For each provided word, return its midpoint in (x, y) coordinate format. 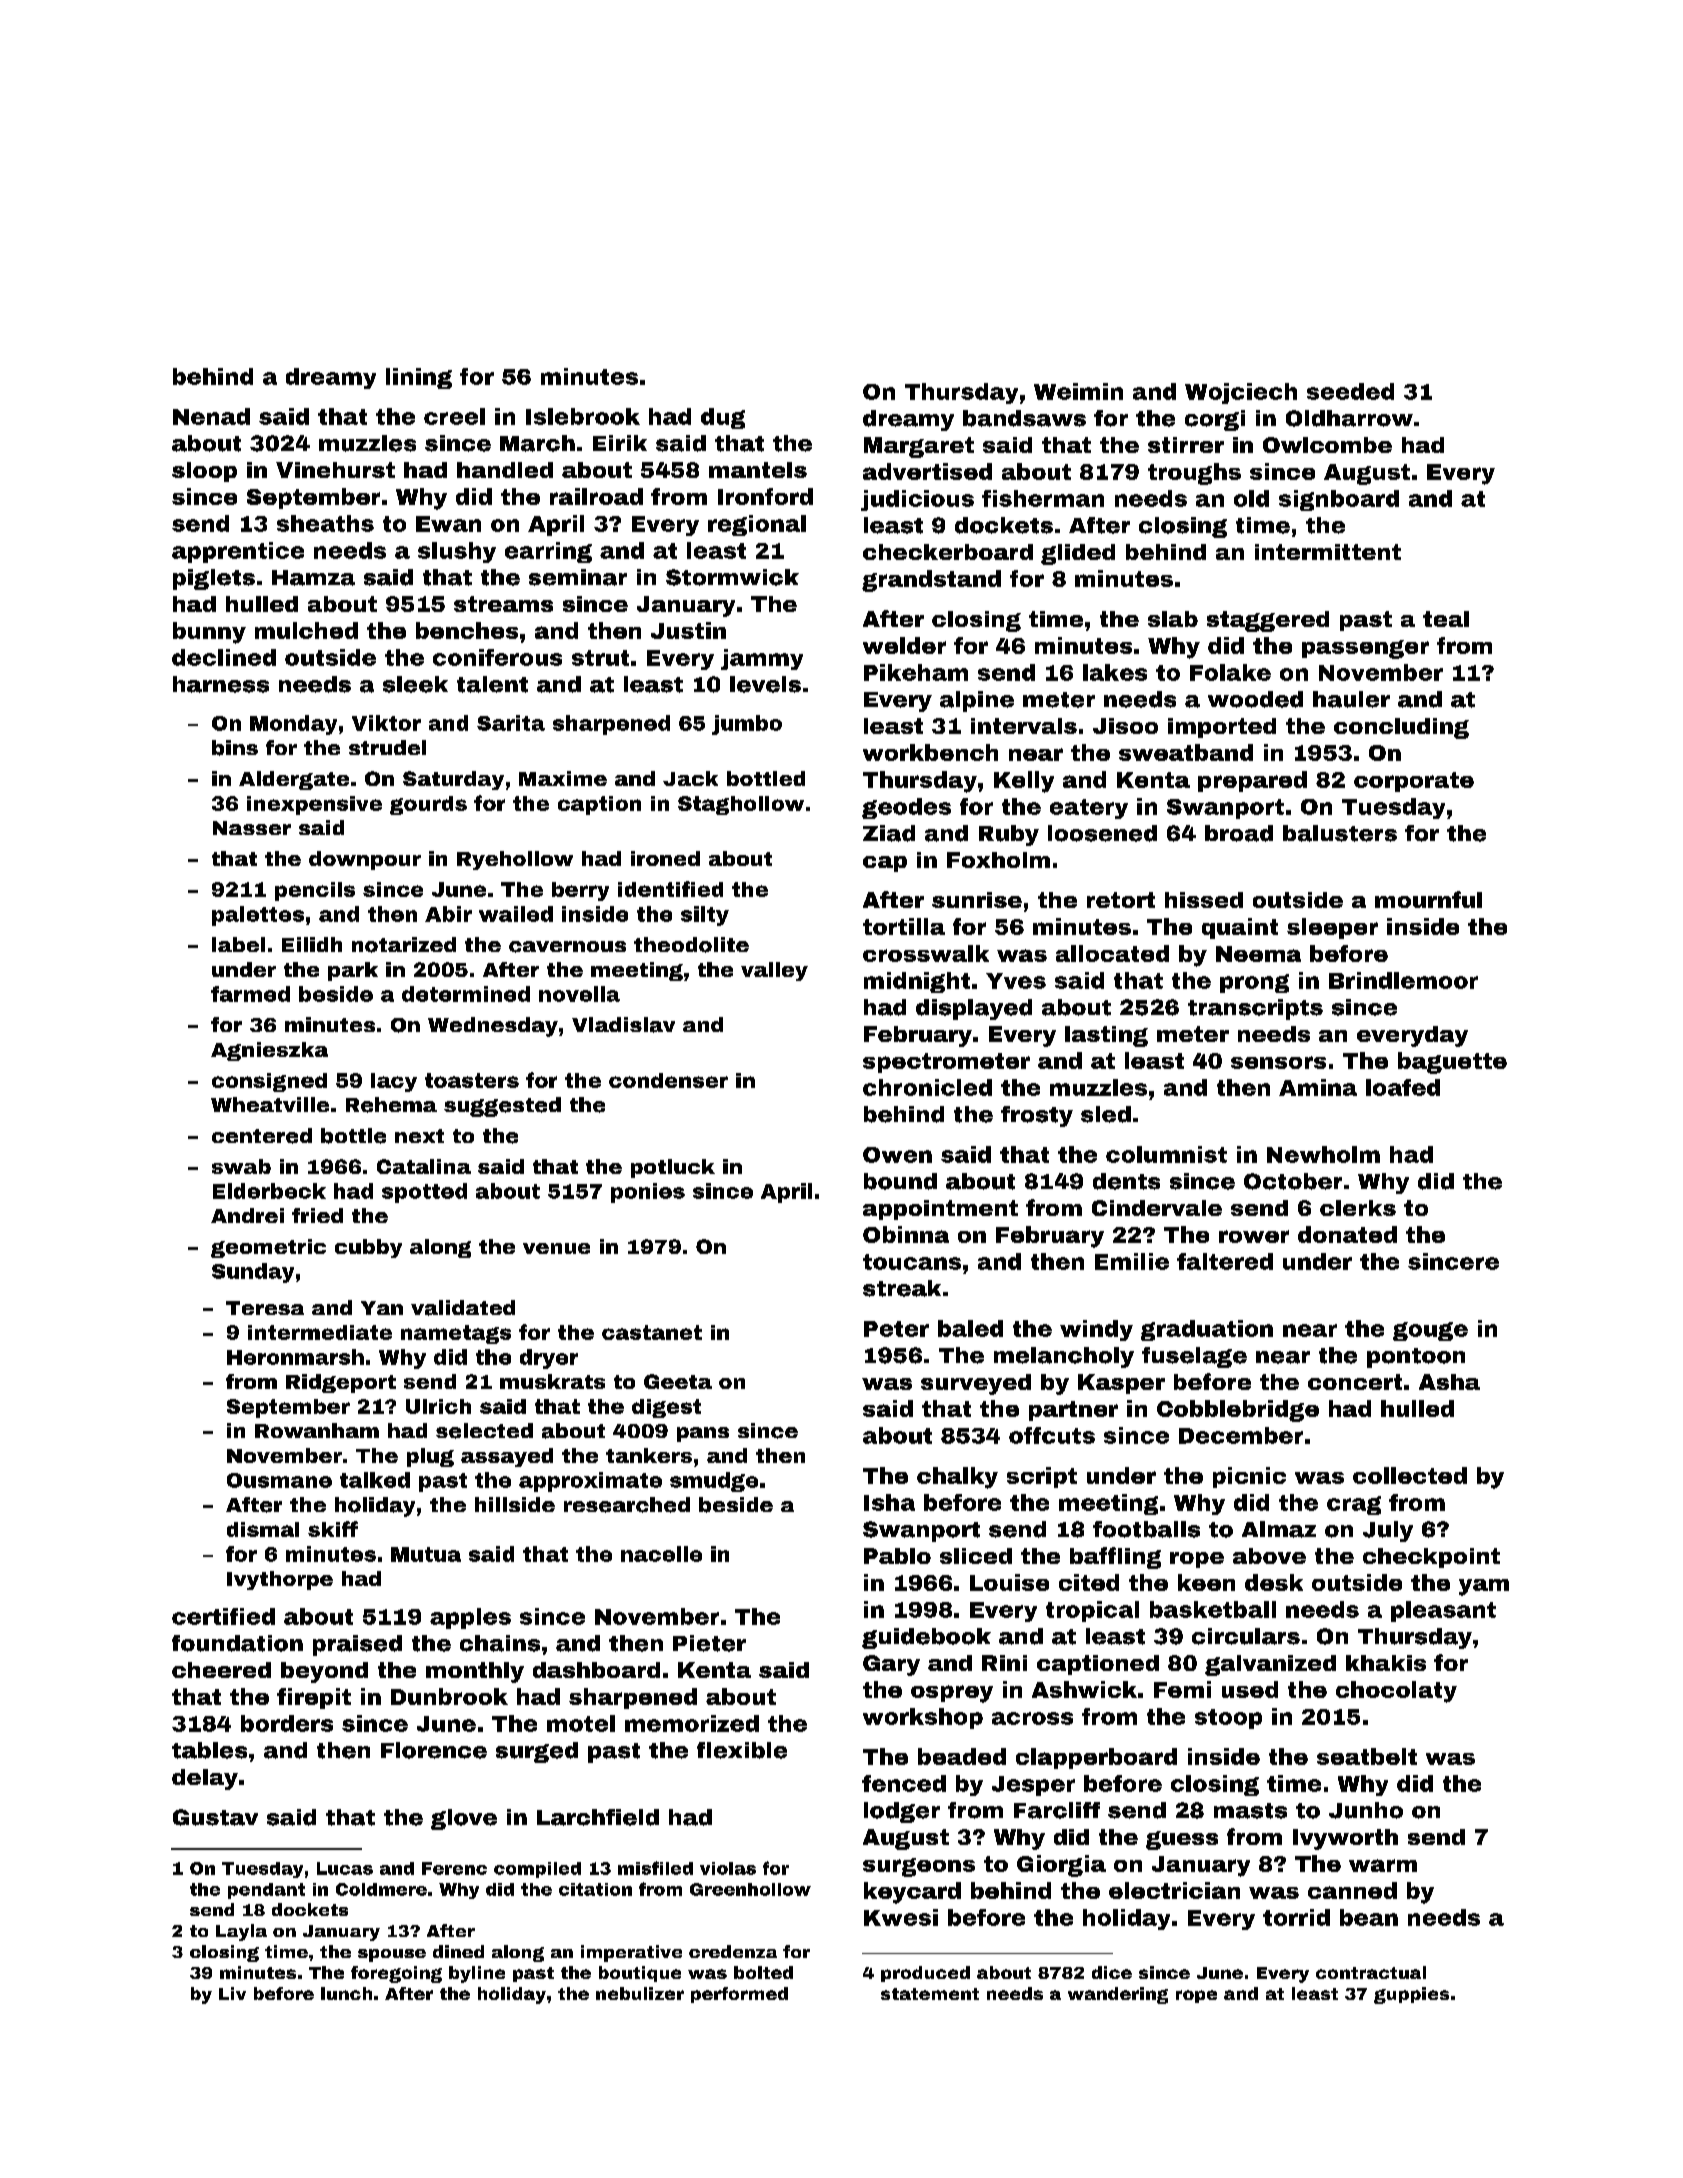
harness (221, 684)
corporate (1414, 782)
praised (357, 1645)
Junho (1366, 1810)
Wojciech (1241, 393)
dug (723, 418)
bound (900, 1181)
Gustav (215, 1817)
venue (556, 1248)
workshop (923, 1718)
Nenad (211, 416)
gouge (1430, 1331)
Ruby (1009, 835)
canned (1352, 1890)
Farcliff (1057, 1810)
